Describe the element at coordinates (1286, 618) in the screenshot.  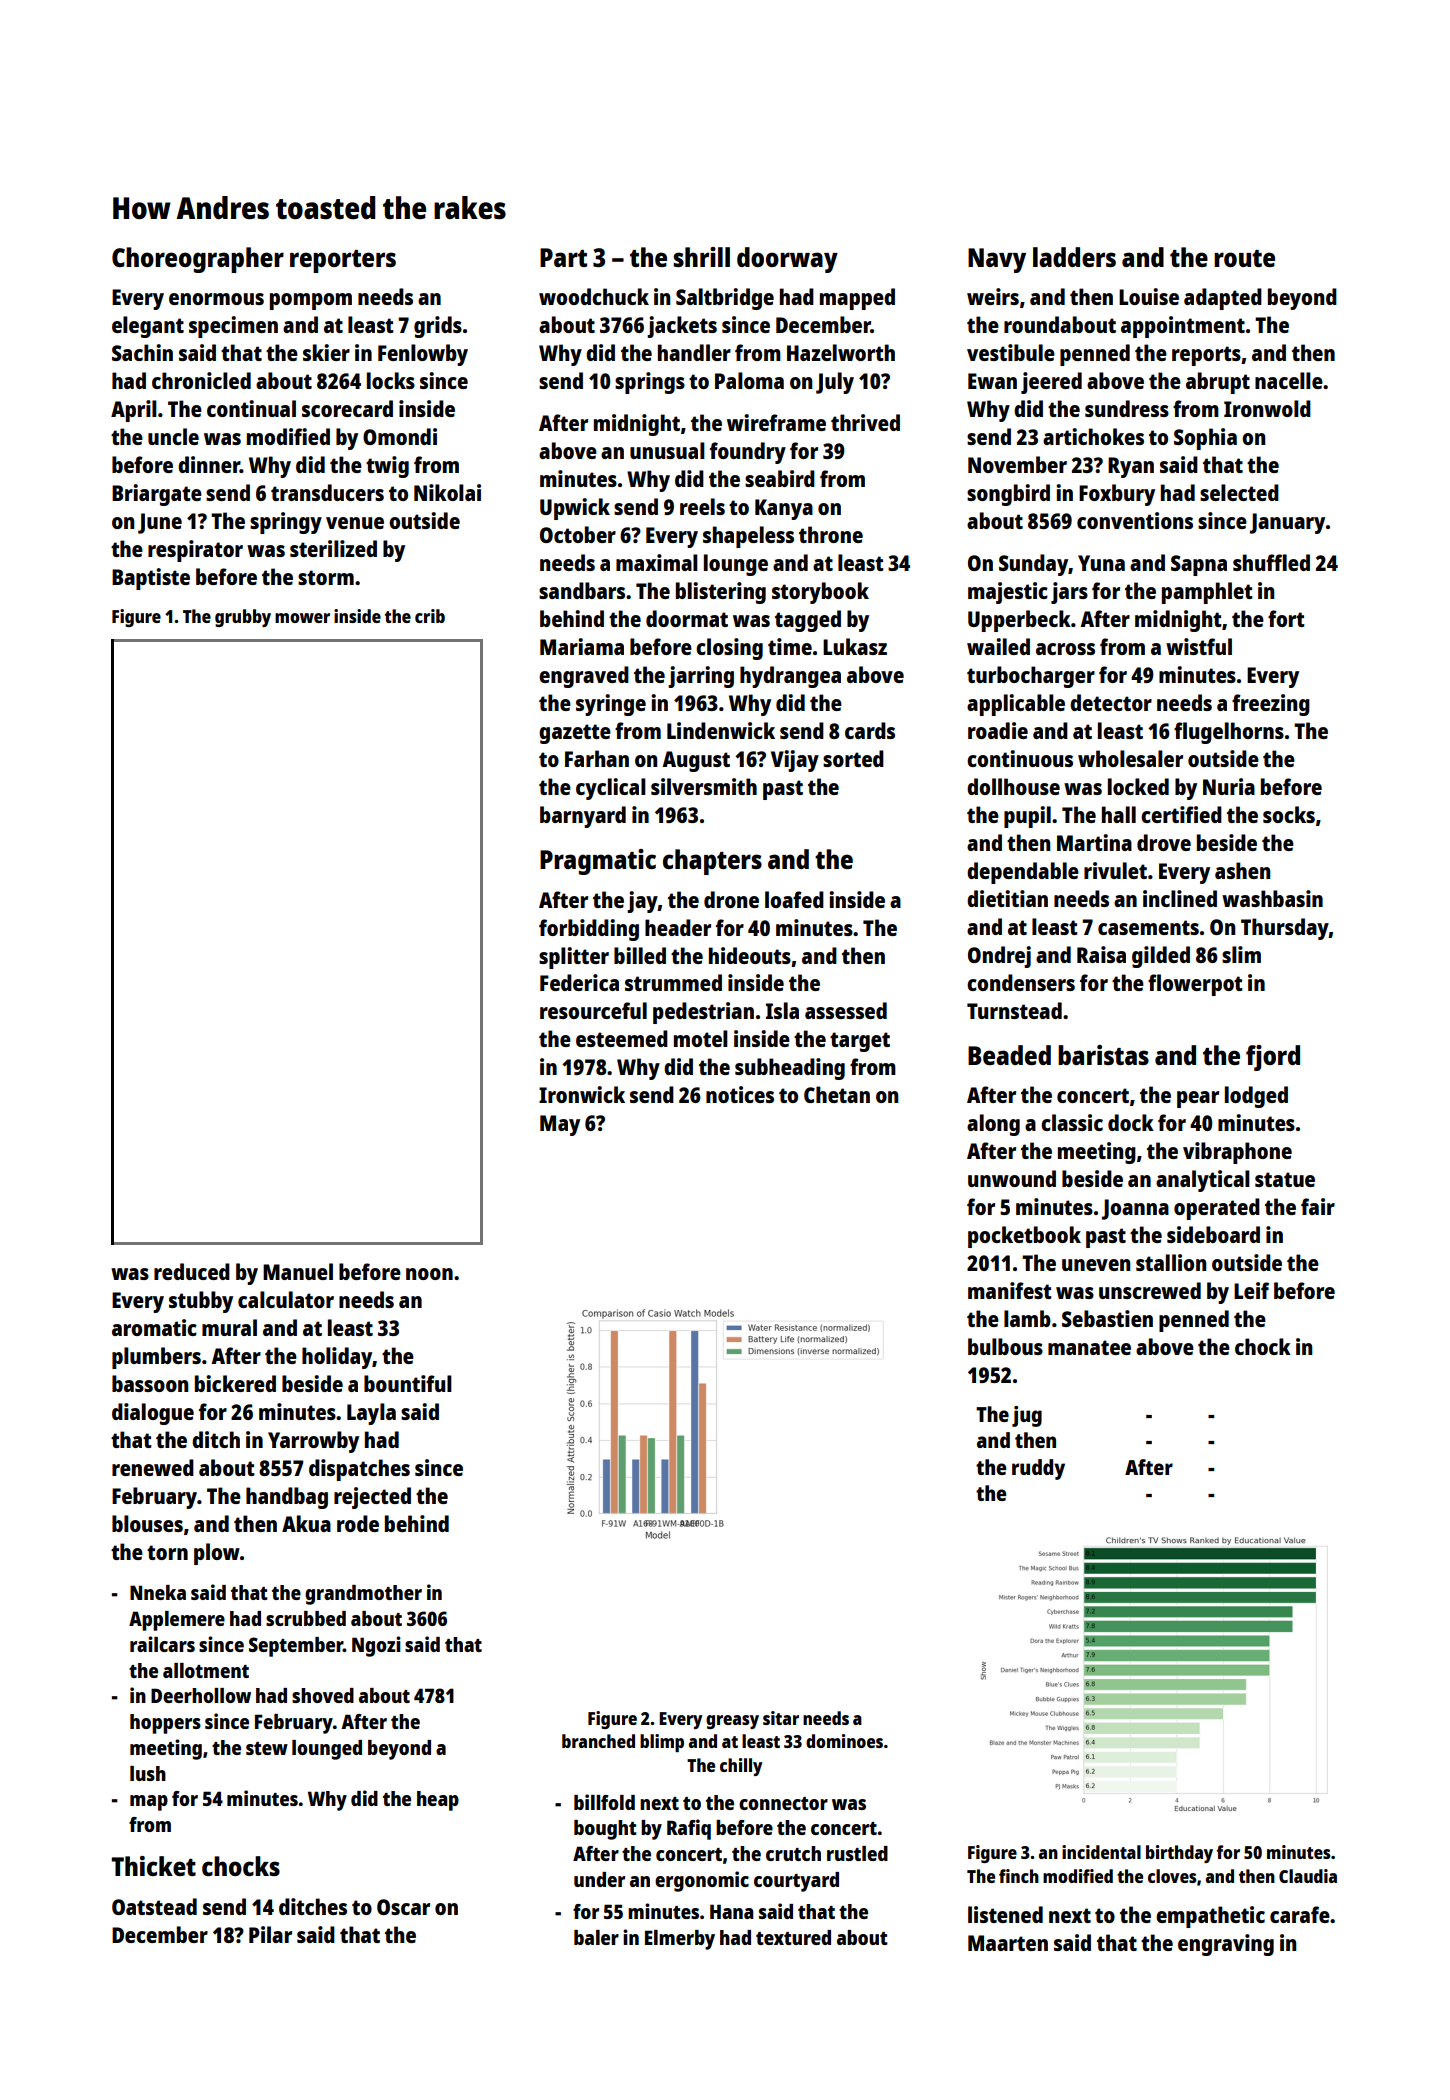
I see `fort` at that location.
